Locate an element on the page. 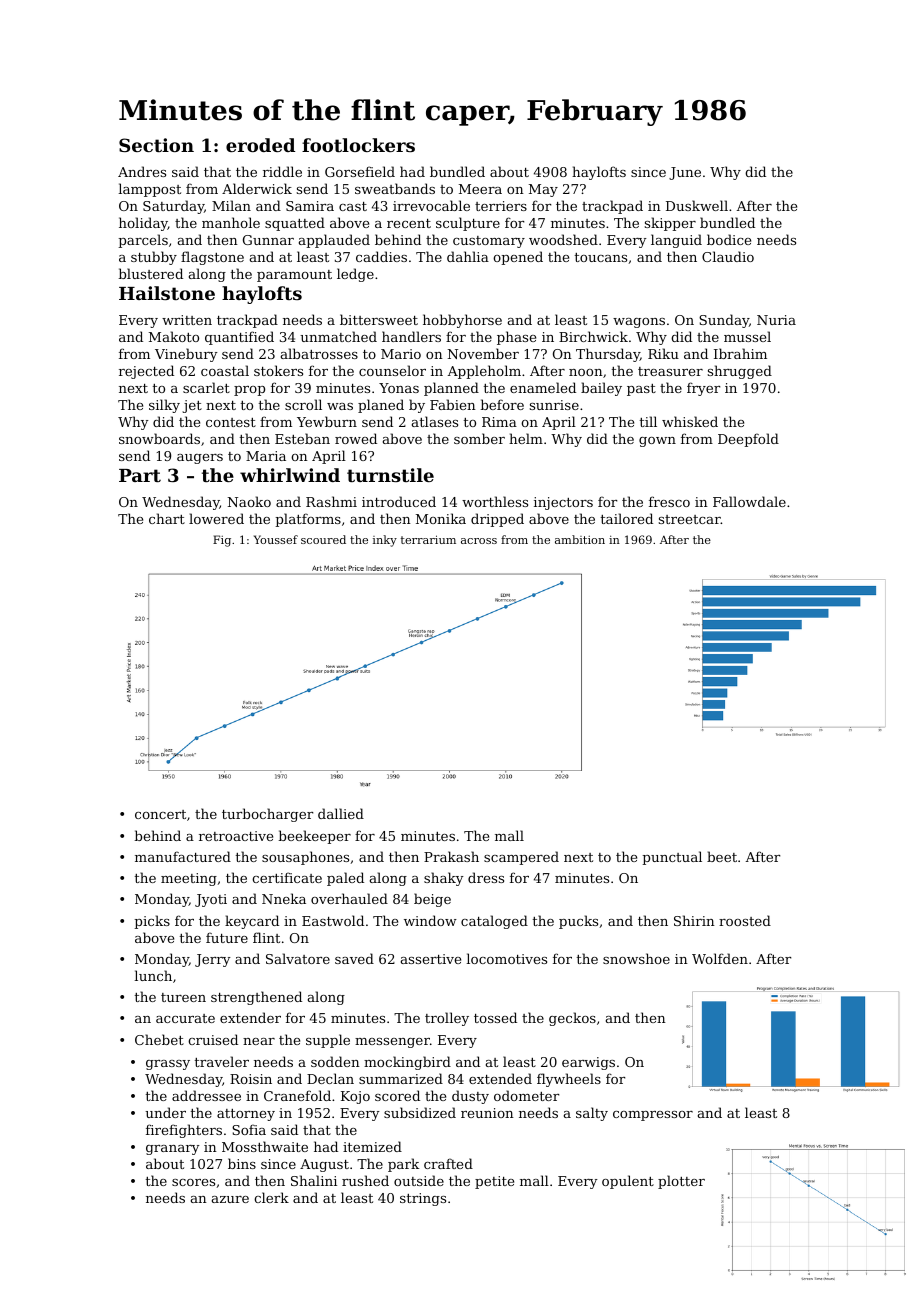  subsidized is located at coordinates (420, 1112).
